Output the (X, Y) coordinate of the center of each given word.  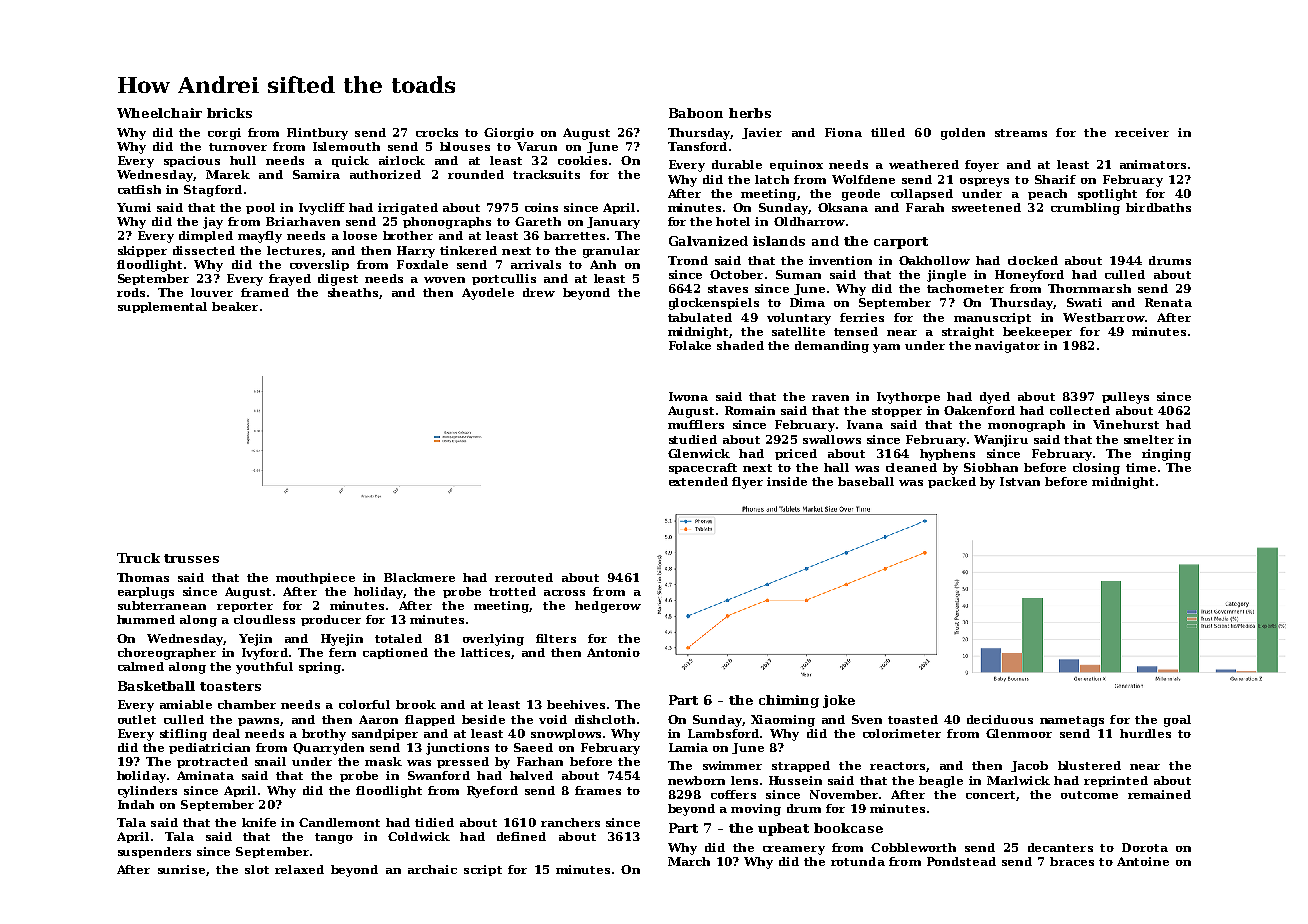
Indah (136, 804)
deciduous (1000, 719)
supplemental (162, 307)
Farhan (540, 761)
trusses (191, 558)
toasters (230, 686)
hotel (733, 221)
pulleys (1125, 398)
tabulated (700, 317)
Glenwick (699, 453)
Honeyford (1029, 276)
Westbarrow (1104, 317)
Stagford (213, 191)
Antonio (613, 652)
